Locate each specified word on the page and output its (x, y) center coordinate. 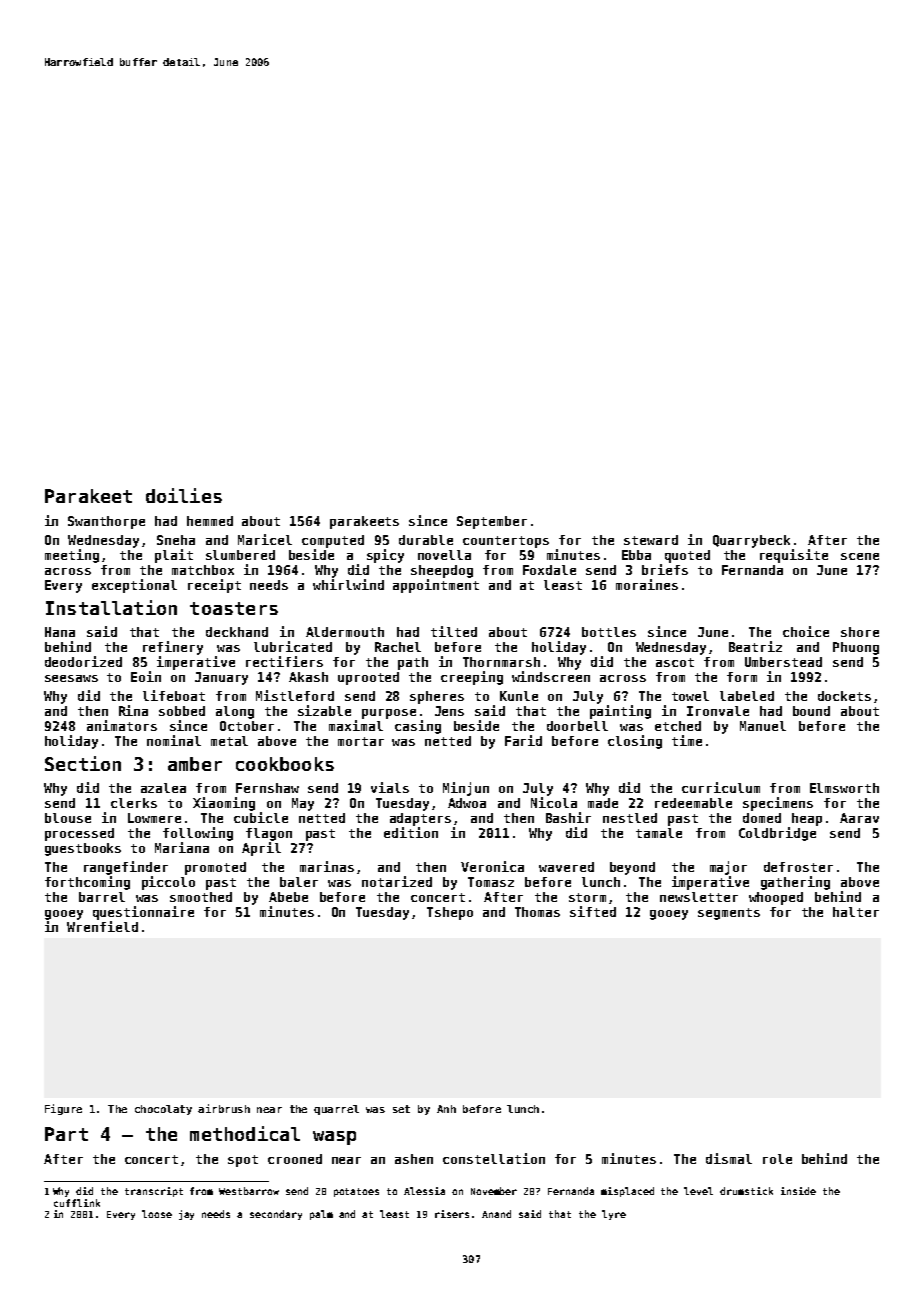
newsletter (699, 897)
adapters (420, 819)
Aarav (859, 818)
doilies (184, 495)
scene (860, 556)
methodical (245, 1133)
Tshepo (450, 913)
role (777, 1159)
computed (333, 541)
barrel (102, 897)
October (247, 726)
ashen (414, 1159)
